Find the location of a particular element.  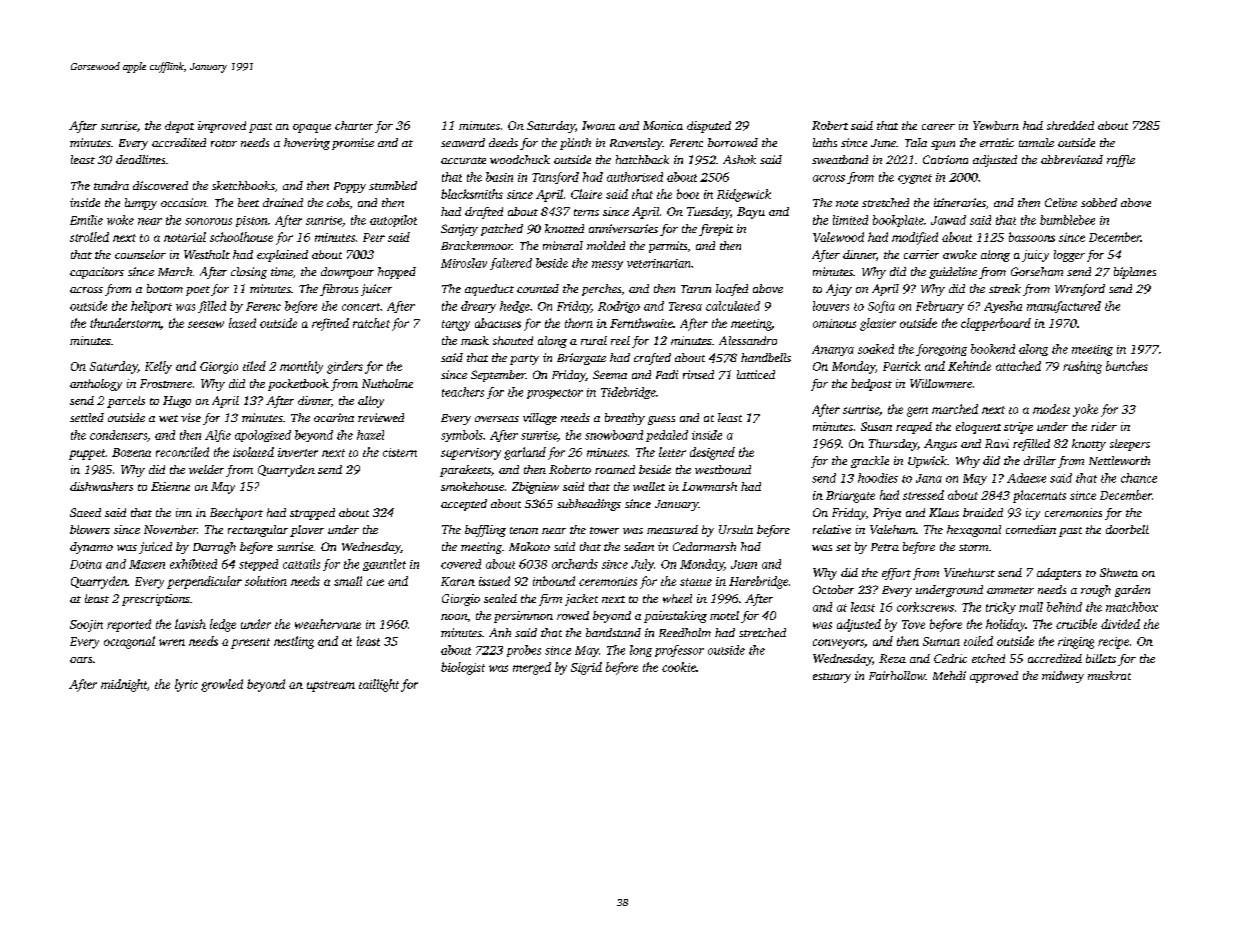

strapped is located at coordinates (312, 514).
